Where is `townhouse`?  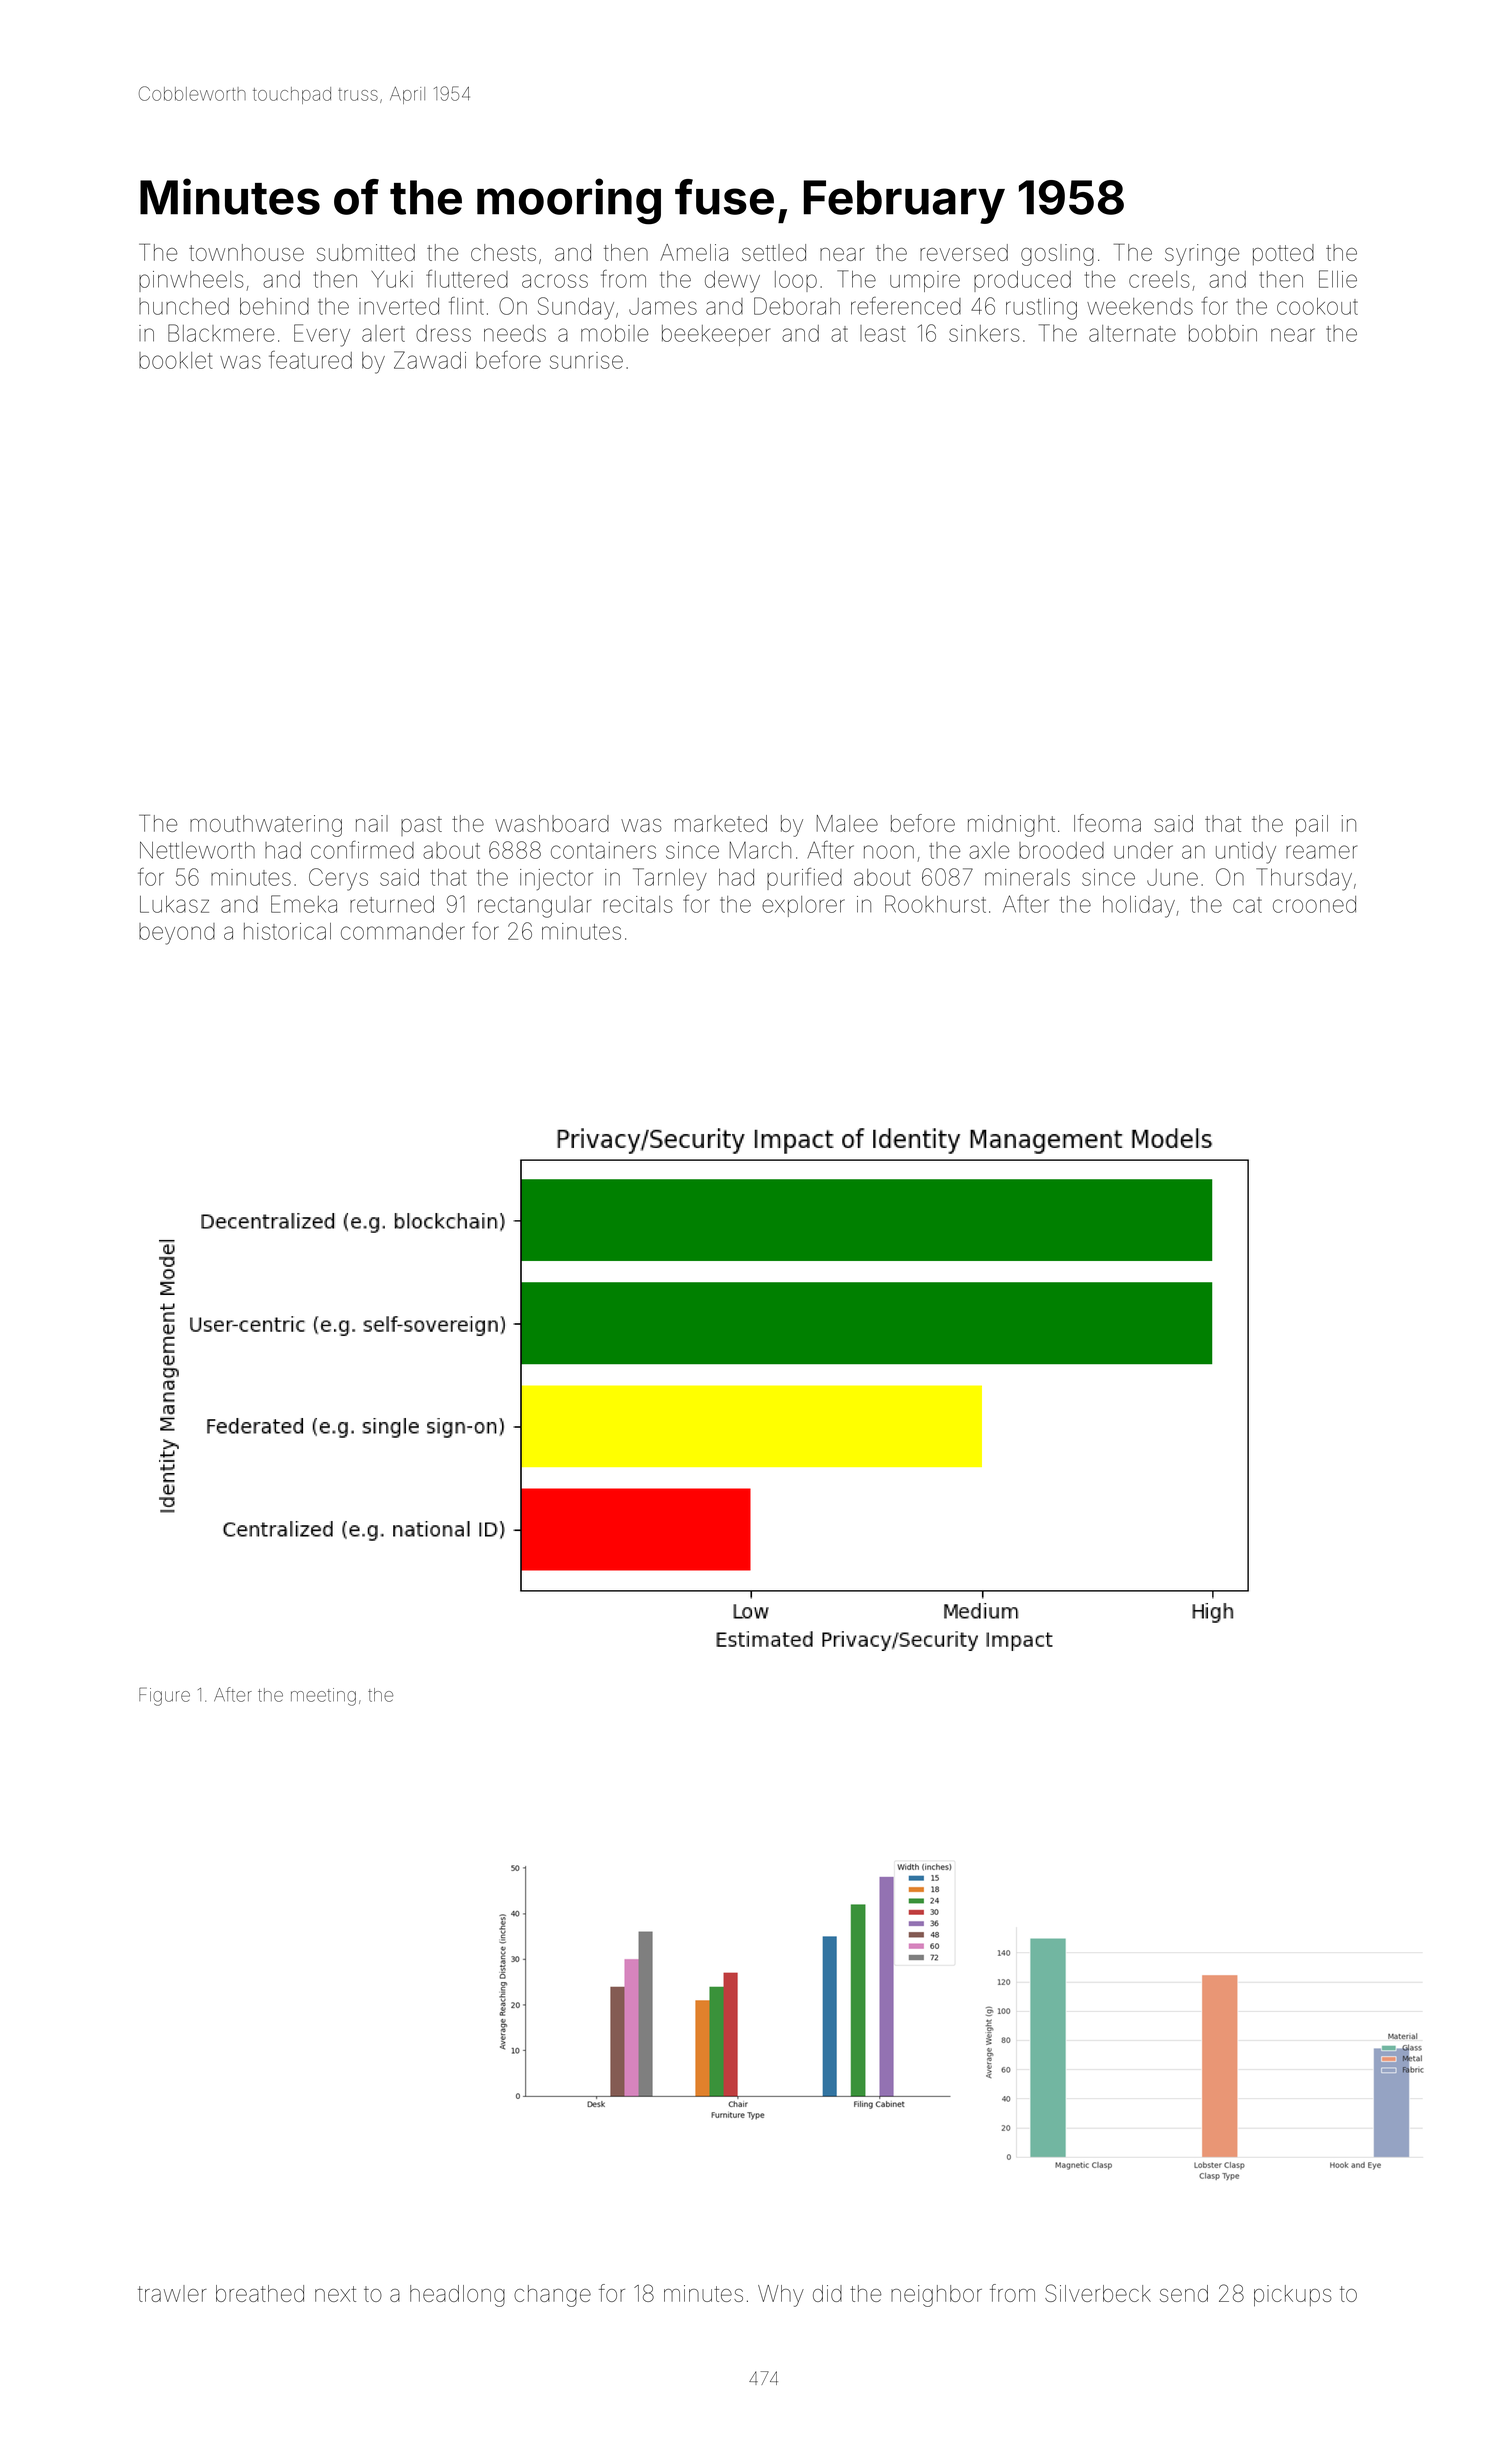
townhouse is located at coordinates (246, 252).
